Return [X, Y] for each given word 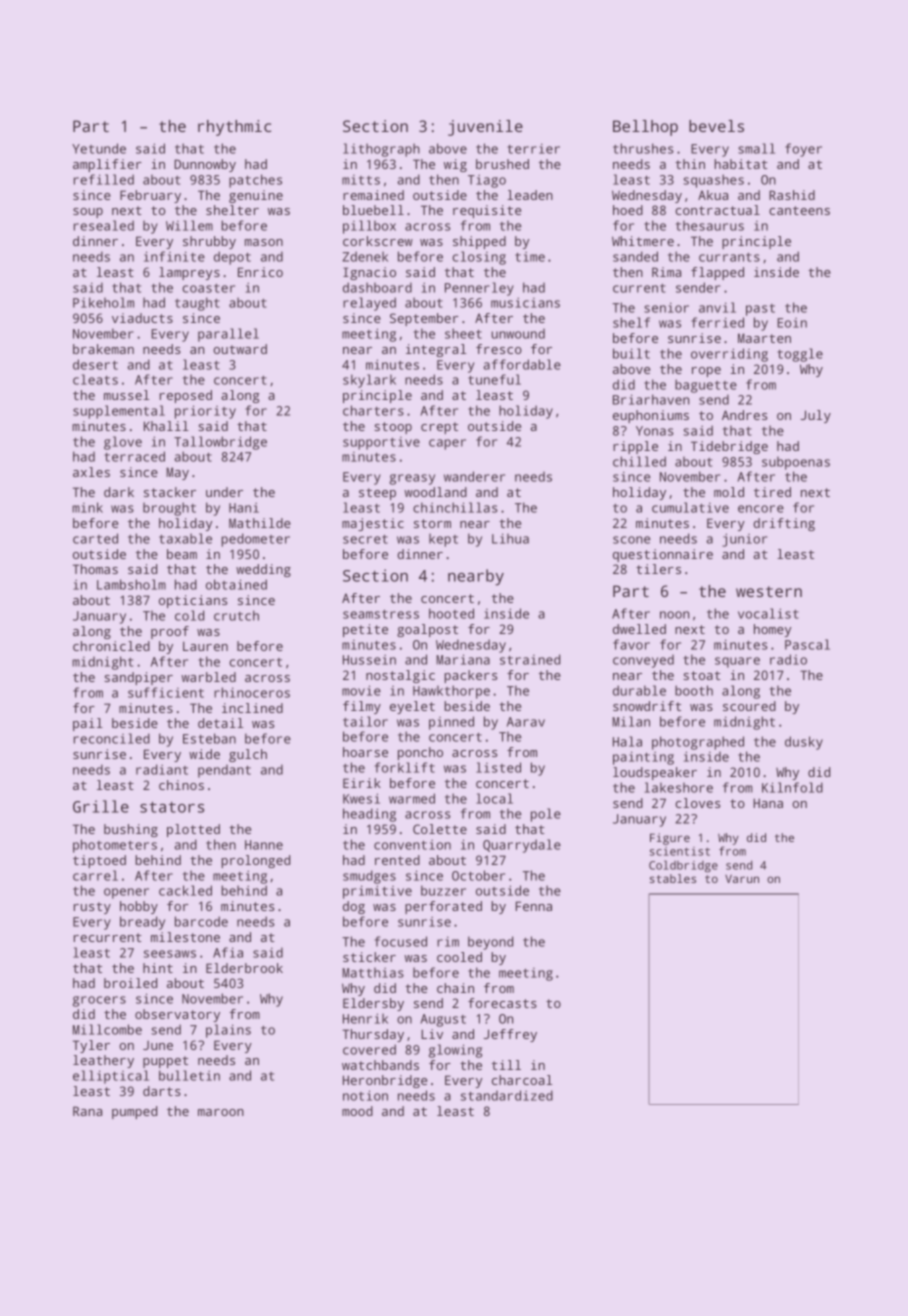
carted [95, 538]
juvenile [485, 128]
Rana [87, 1111]
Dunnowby [205, 165]
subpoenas [796, 463]
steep [377, 494]
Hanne [264, 845]
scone [631, 540]
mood [357, 1111]
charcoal [522, 1080]
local [494, 798]
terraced [134, 456]
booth [694, 690]
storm [432, 523]
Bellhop [645, 128]
